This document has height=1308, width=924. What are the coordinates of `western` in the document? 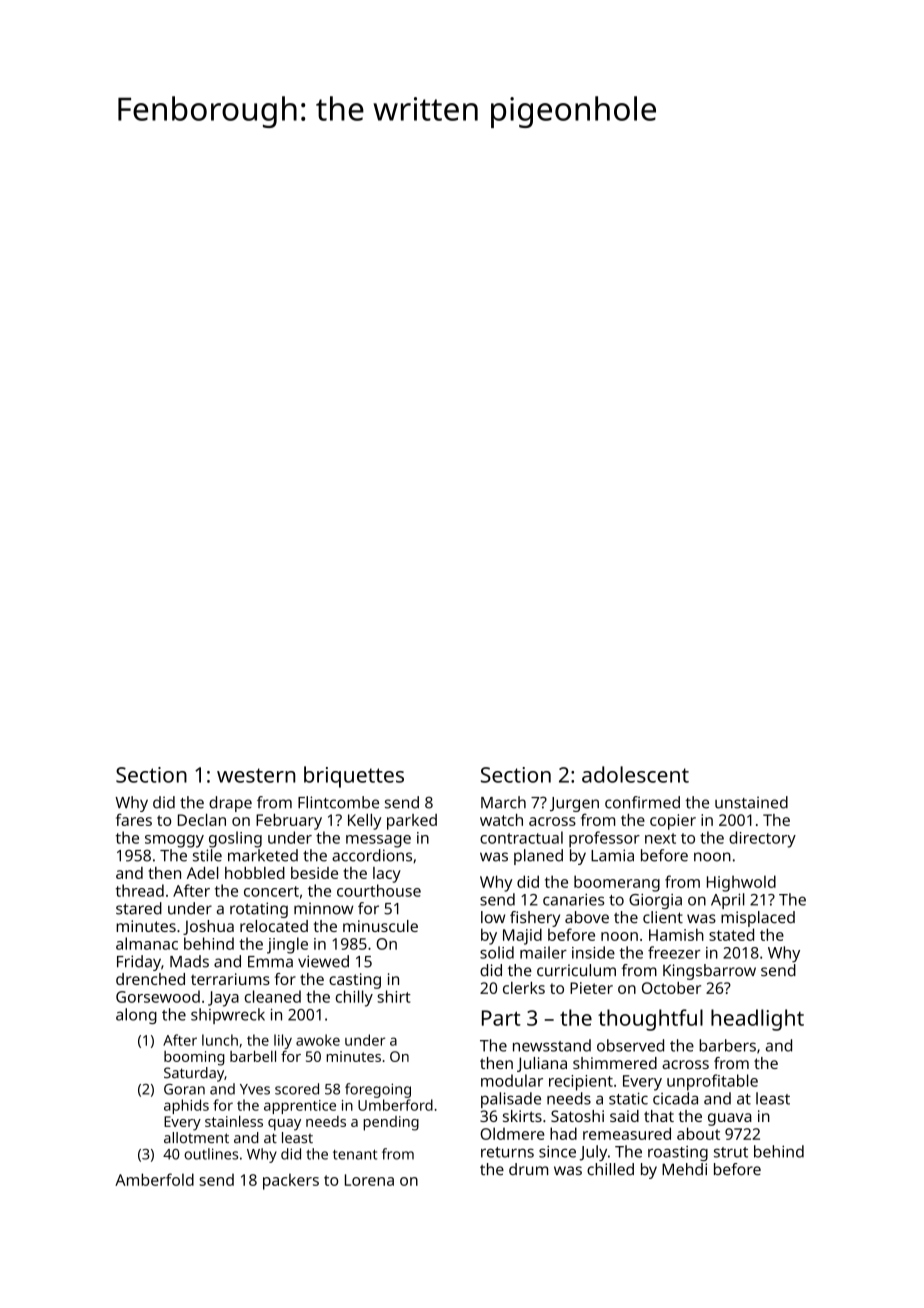 It's located at (256, 775).
